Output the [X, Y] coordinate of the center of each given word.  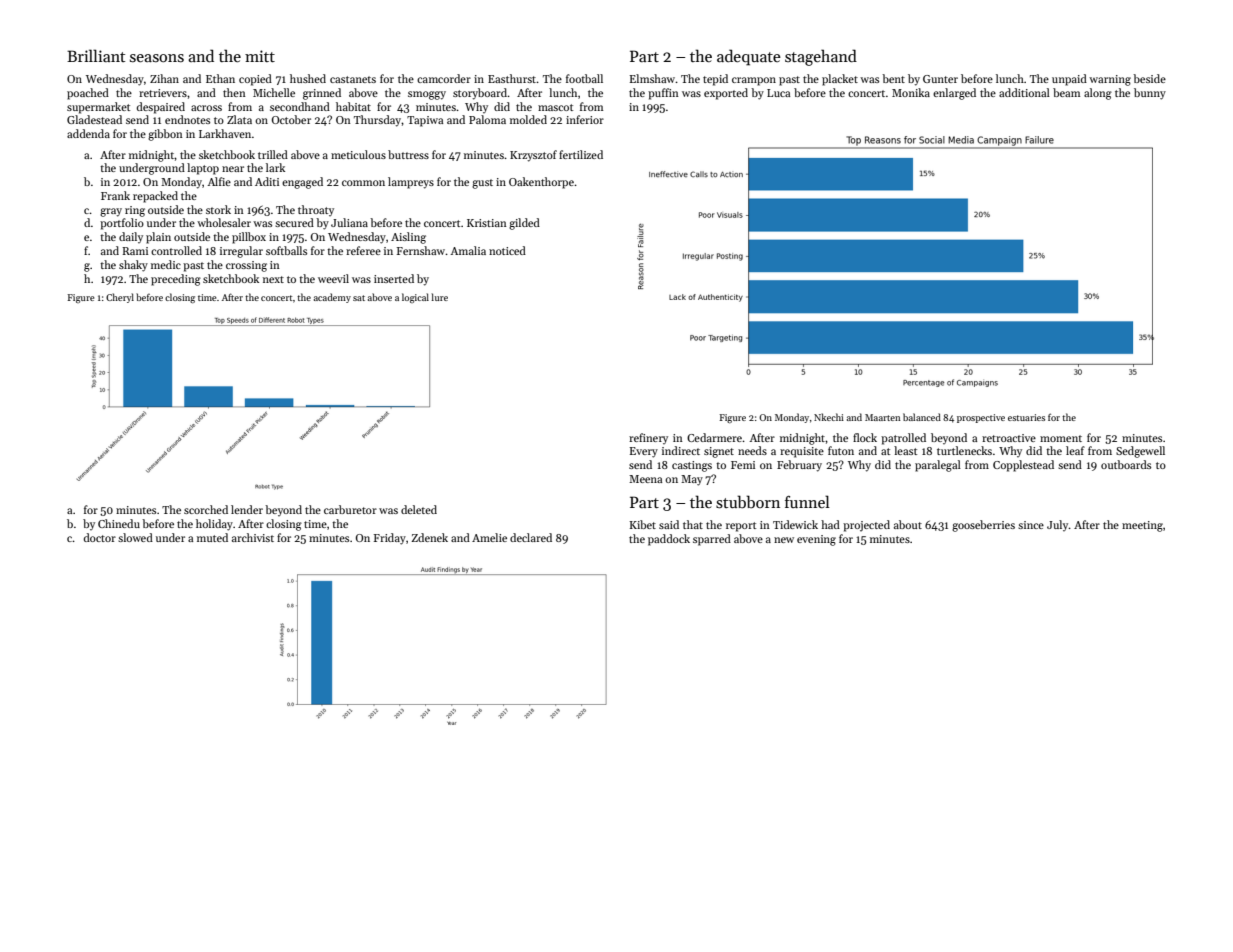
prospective [981, 418]
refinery [648, 438]
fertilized [581, 154]
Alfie [219, 181]
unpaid [1069, 80]
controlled [176, 250]
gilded [524, 224]
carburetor [350, 509]
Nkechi [829, 417]
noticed [507, 250]
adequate [749, 57]
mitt [260, 56]
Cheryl [120, 298]
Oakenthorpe [541, 183]
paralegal [938, 466]
